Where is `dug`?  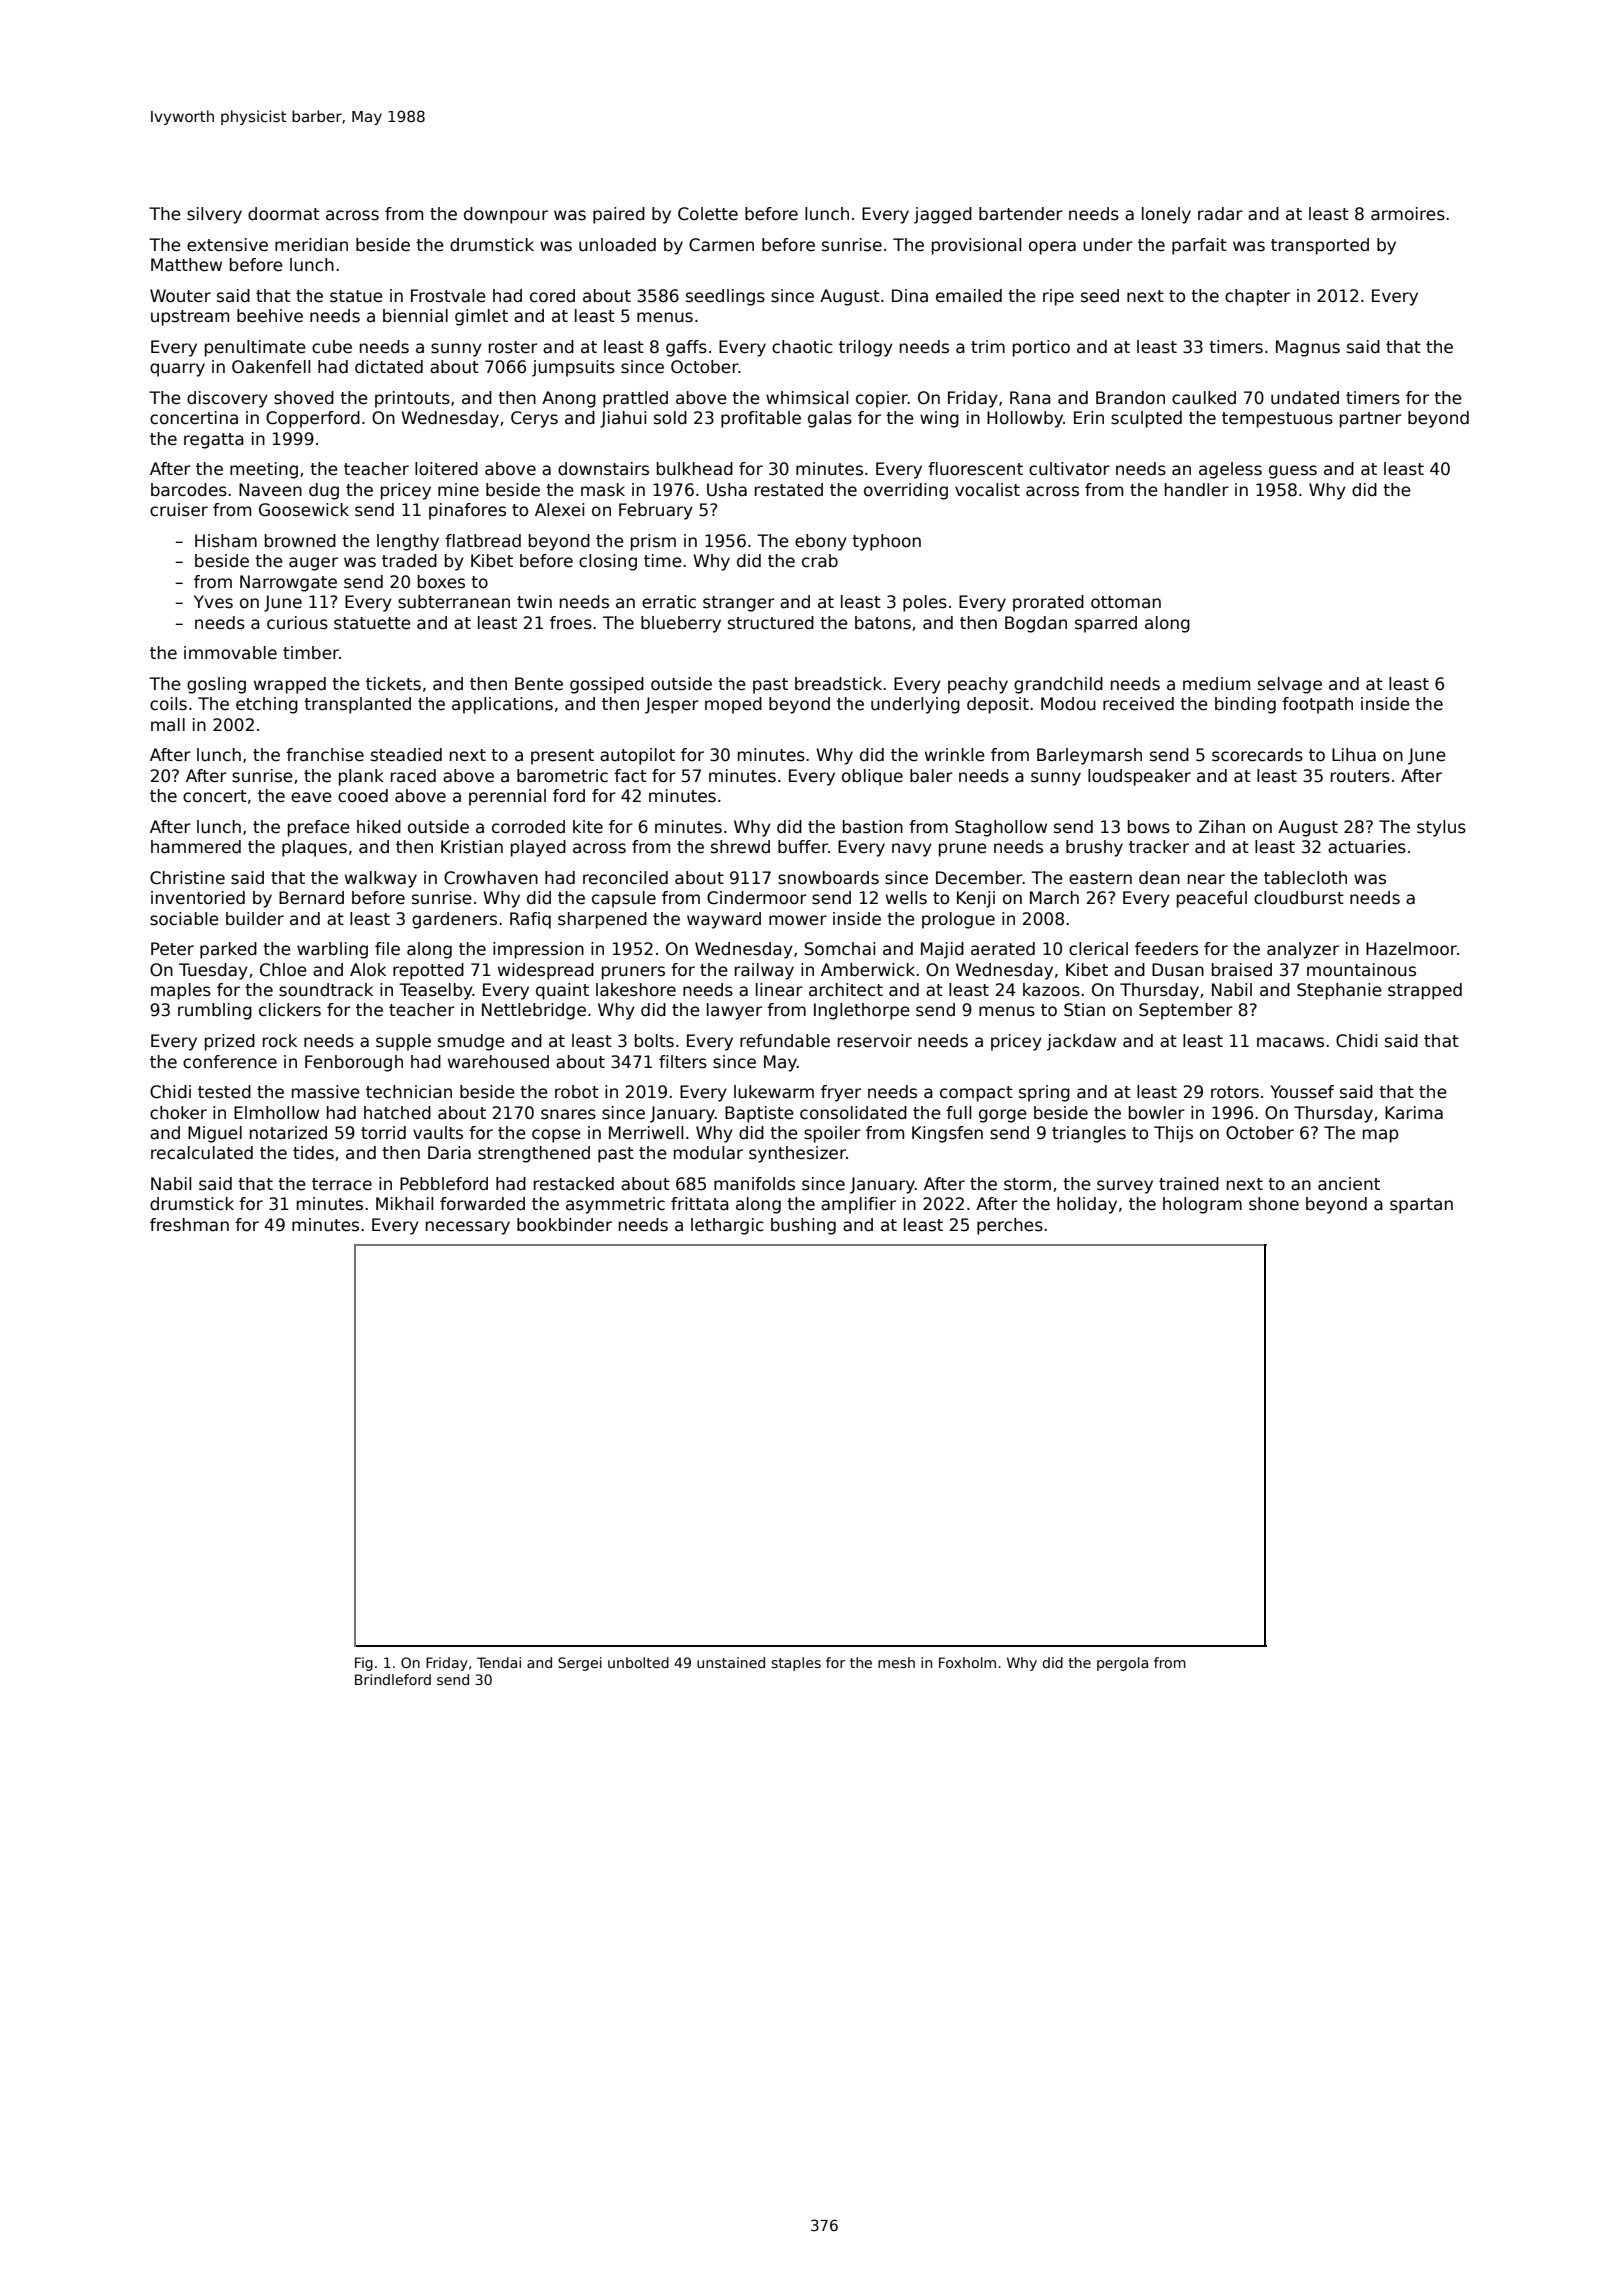
dug is located at coordinates (324, 491).
